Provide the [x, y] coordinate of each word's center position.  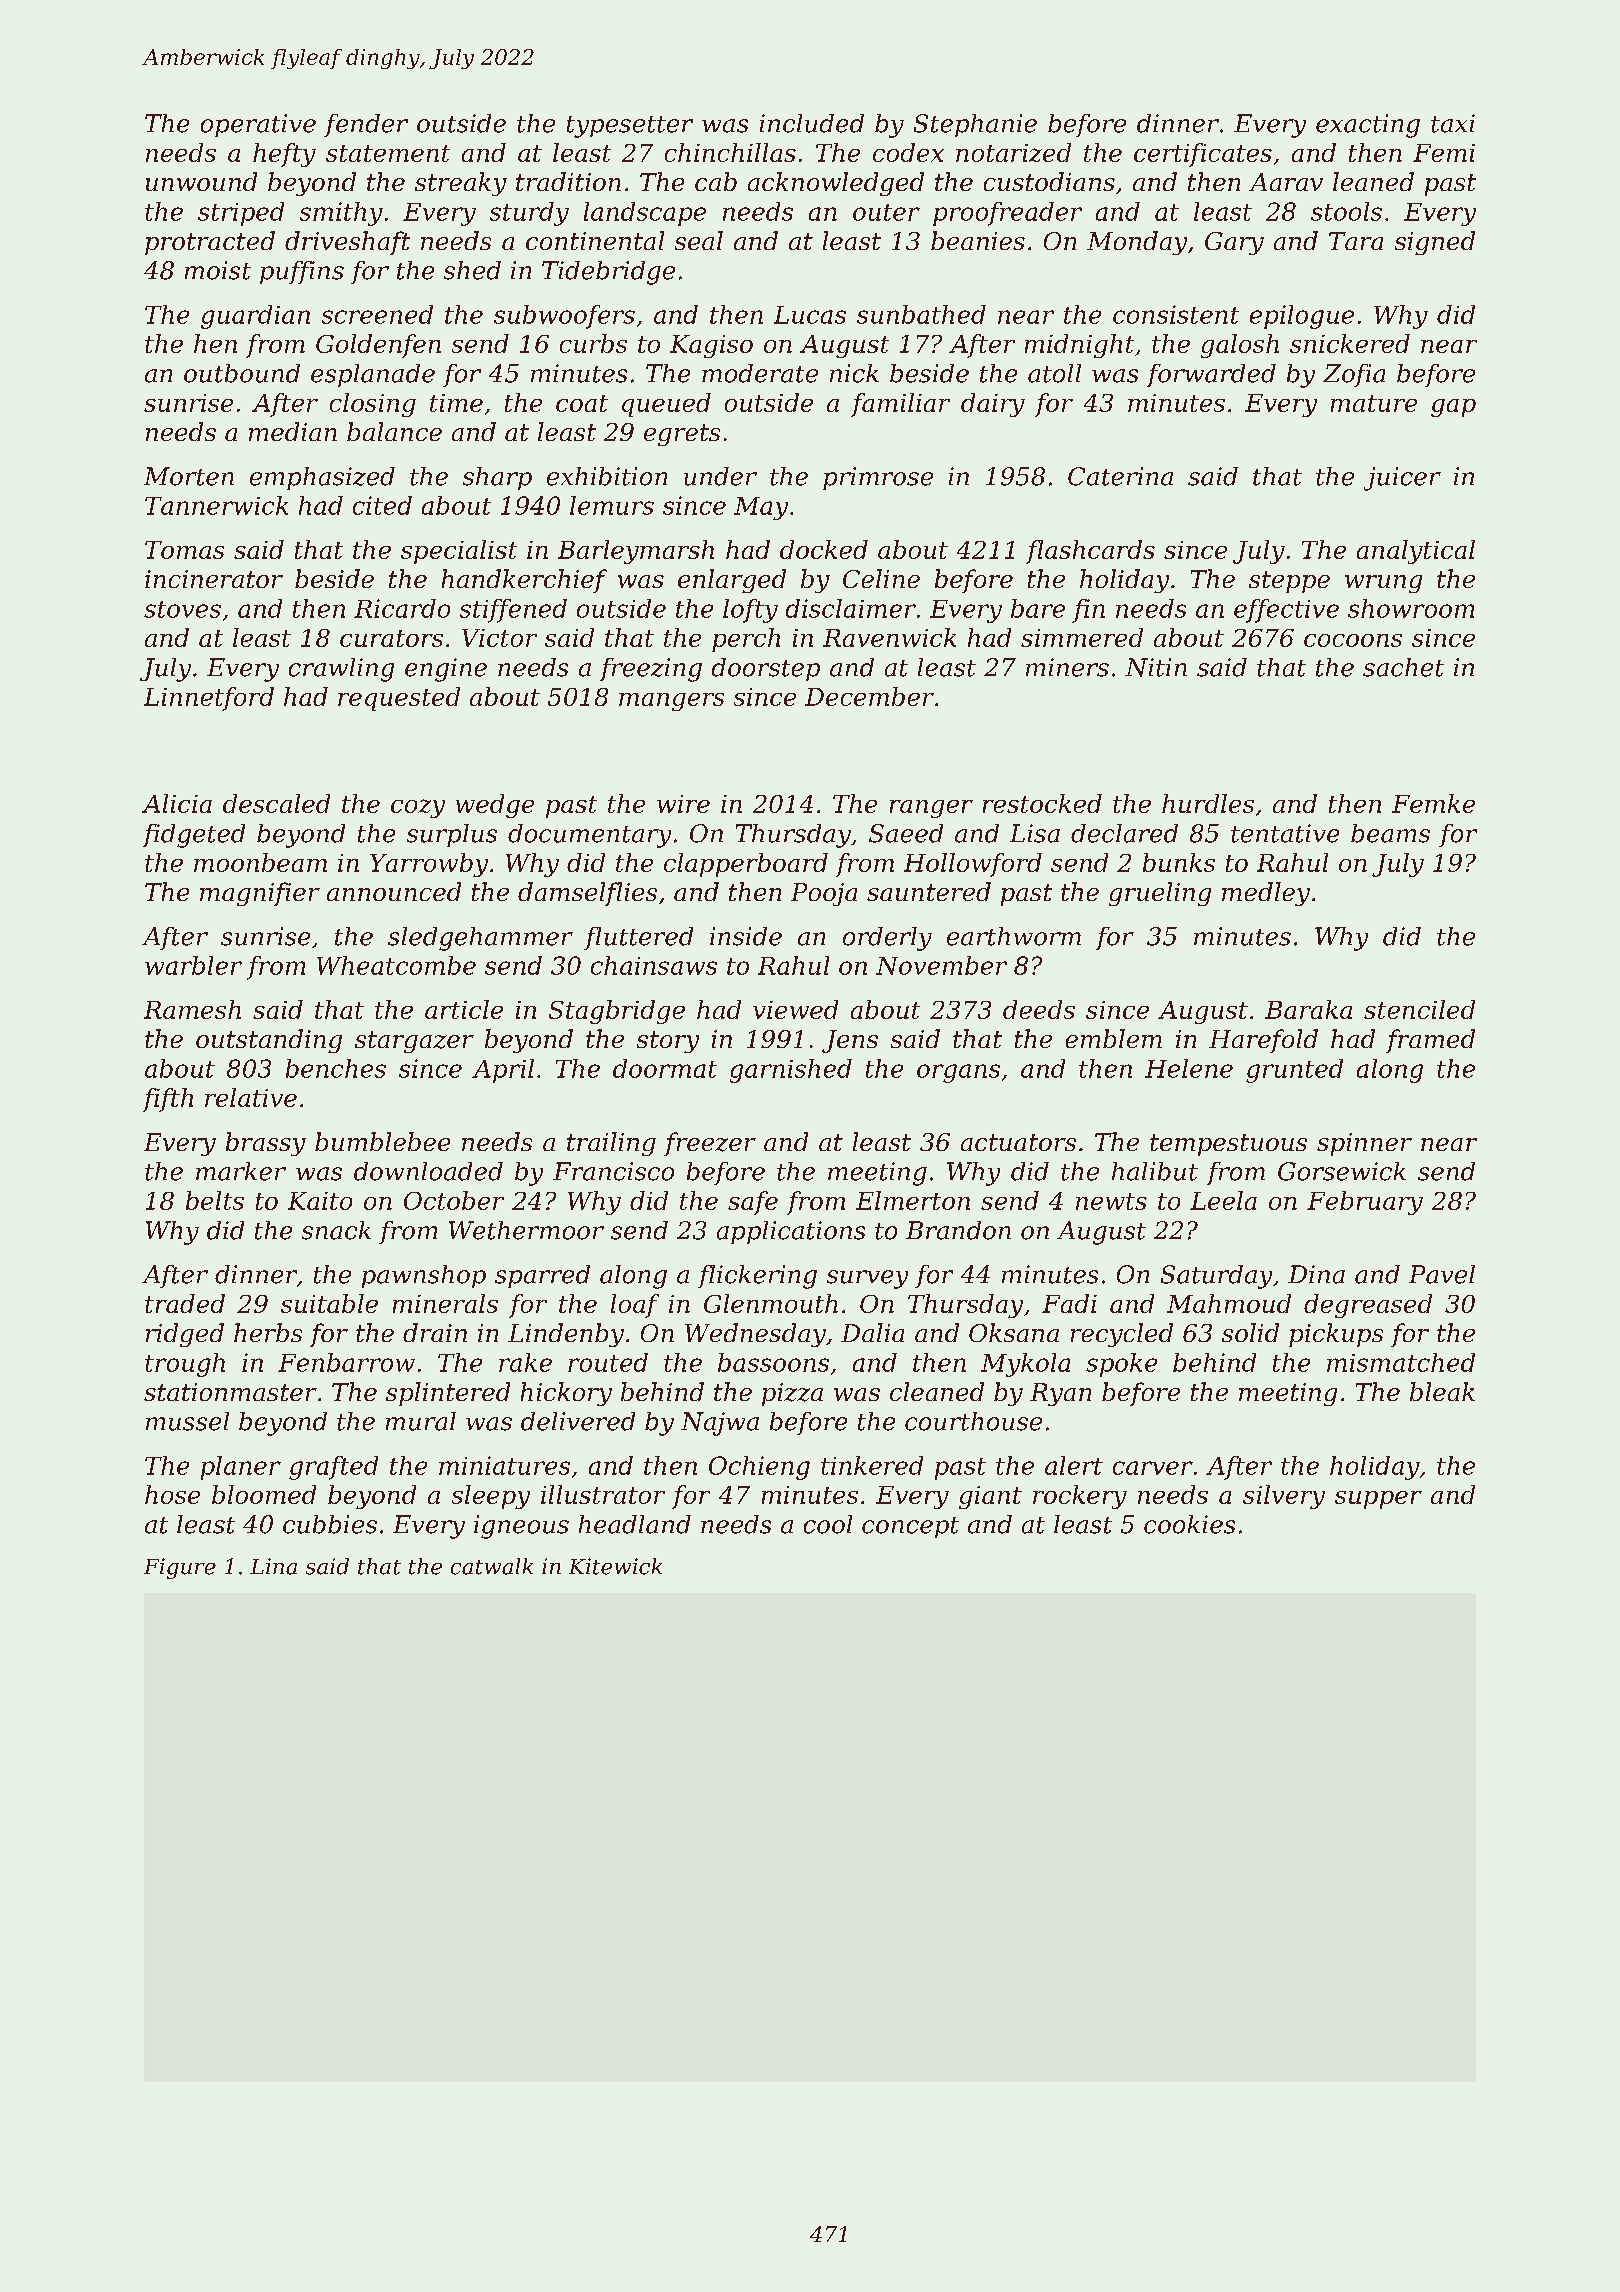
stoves [182, 609]
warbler [193, 965]
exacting [1368, 126]
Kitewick [615, 1566]
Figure [180, 1568]
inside [746, 936]
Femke [1433, 803]
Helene [1189, 1068]
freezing [651, 670]
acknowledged [836, 184]
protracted [210, 243]
